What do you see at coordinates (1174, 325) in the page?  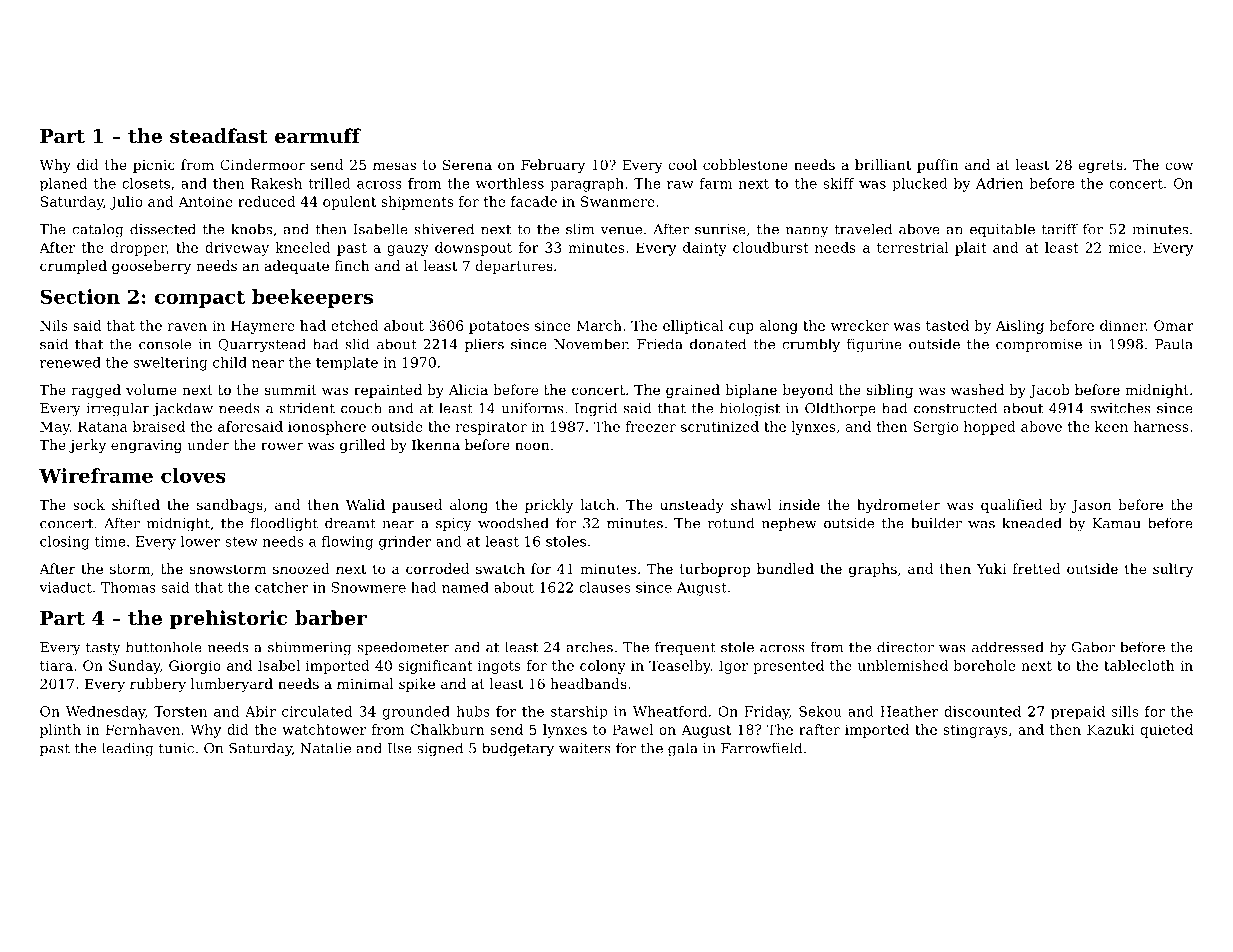 I see `Omar` at bounding box center [1174, 325].
